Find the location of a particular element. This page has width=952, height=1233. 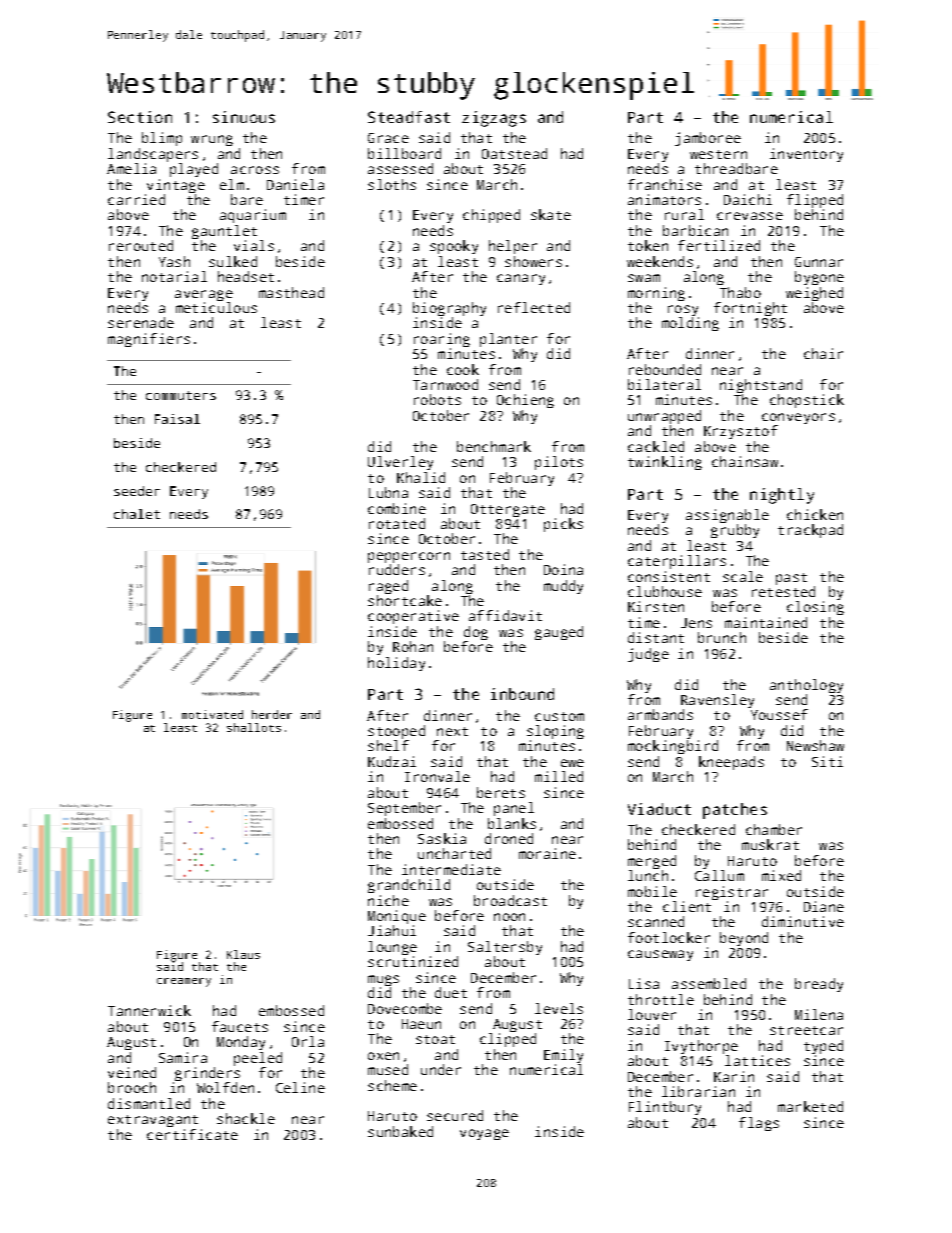

shallots is located at coordinates (254, 727).
